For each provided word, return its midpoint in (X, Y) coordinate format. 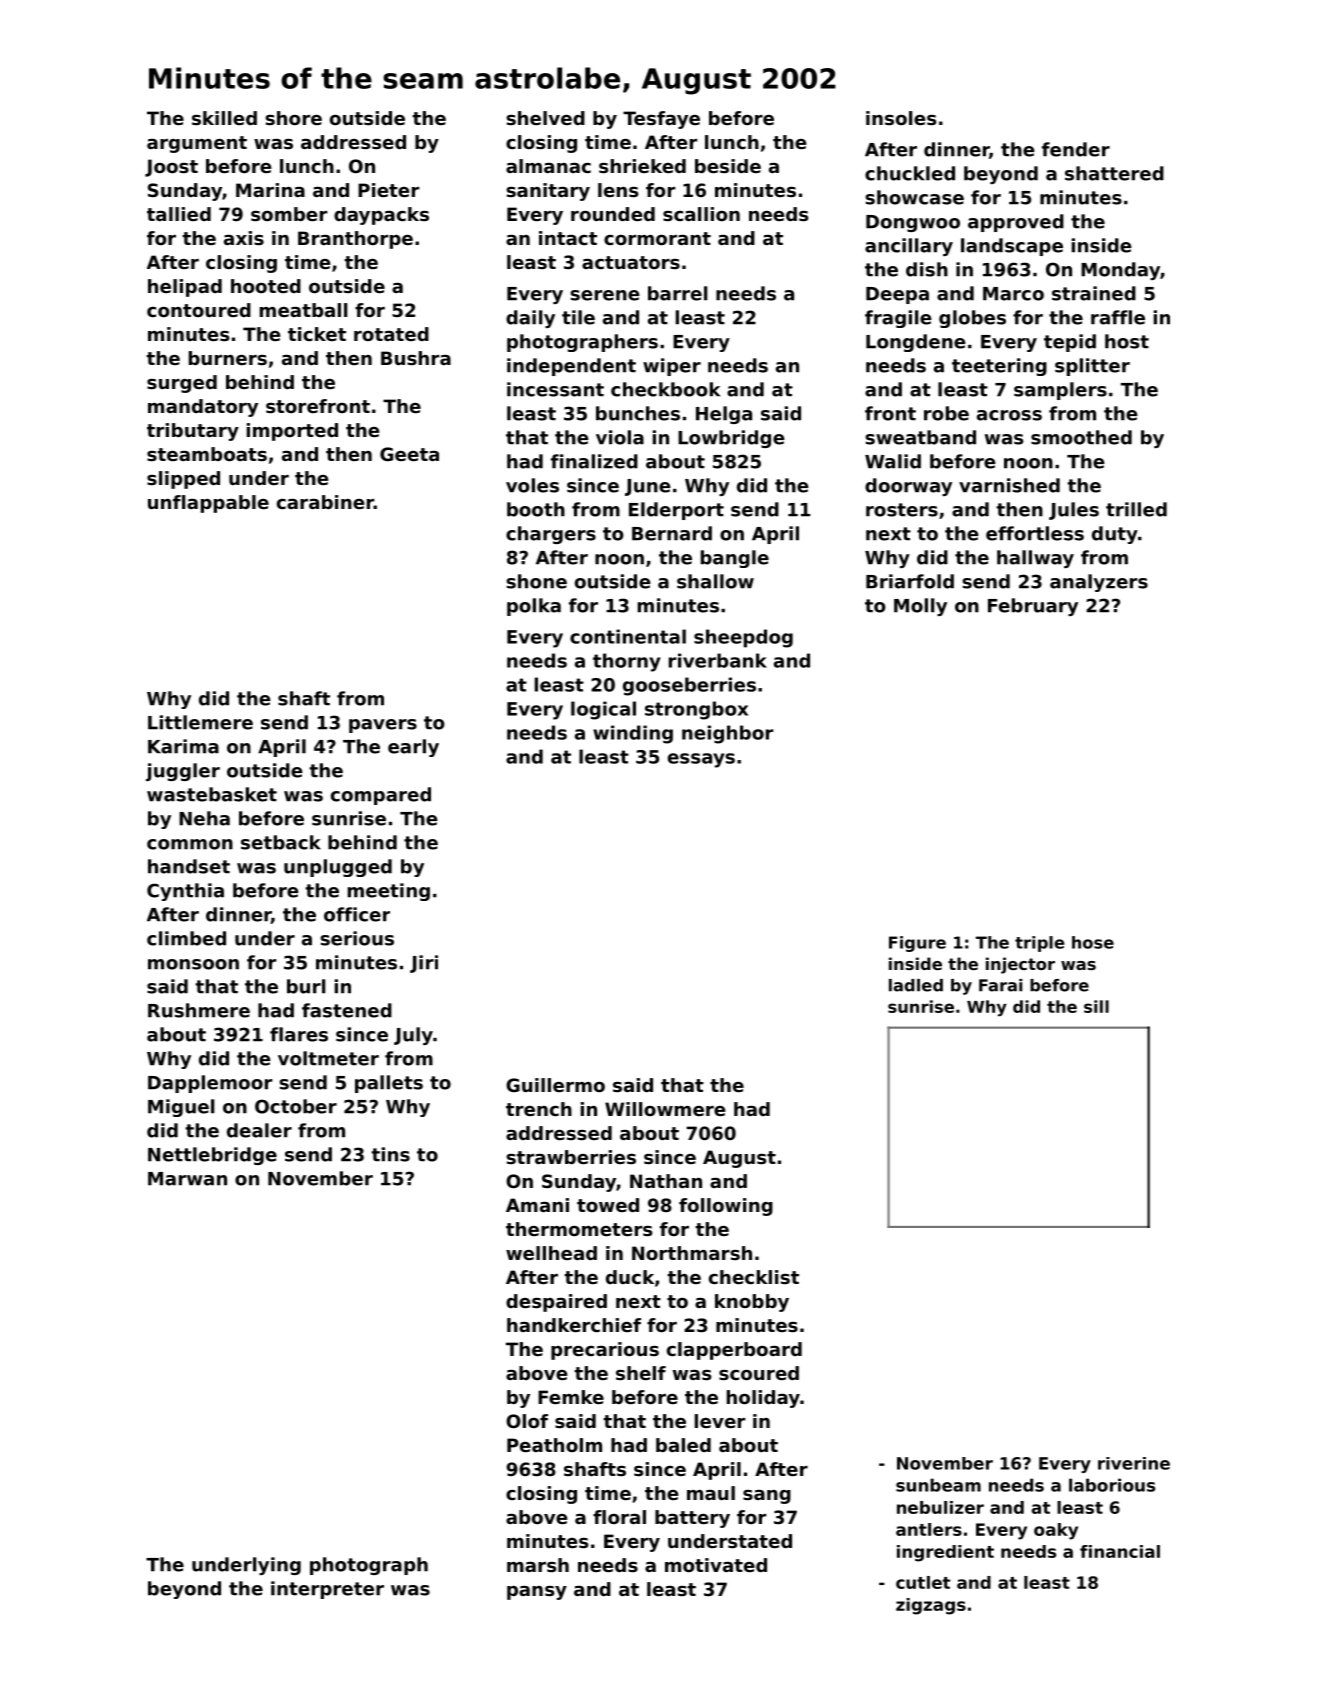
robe (946, 413)
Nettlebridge (212, 1156)
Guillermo (555, 1085)
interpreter (327, 1590)
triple (1039, 944)
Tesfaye (661, 120)
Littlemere (200, 722)
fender (1076, 149)
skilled (224, 118)
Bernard (672, 533)
